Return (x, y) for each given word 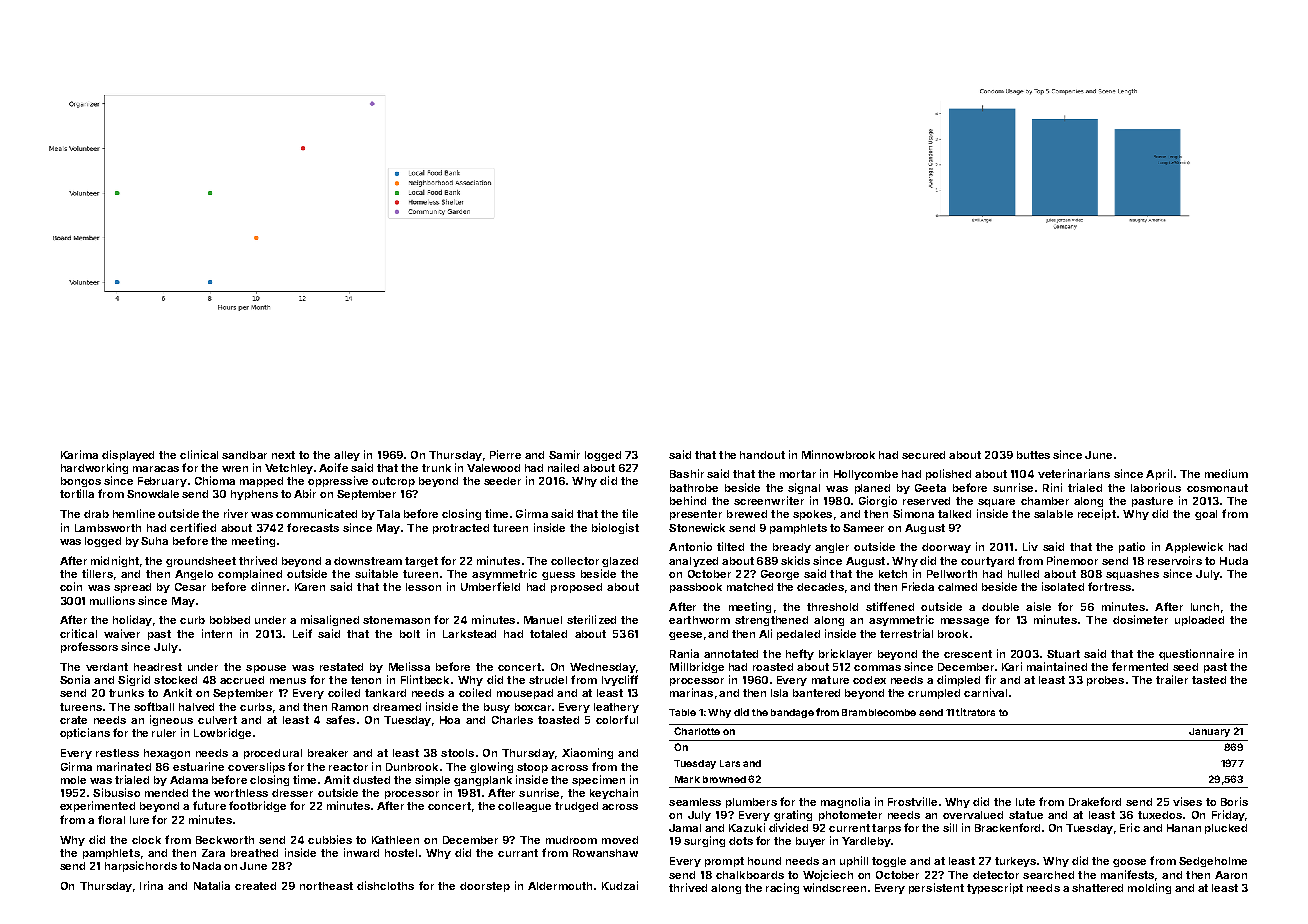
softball (154, 706)
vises (1187, 801)
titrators (975, 712)
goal (1206, 515)
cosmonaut (1217, 488)
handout (762, 455)
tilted (730, 546)
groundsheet (201, 562)
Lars (730, 763)
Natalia (212, 885)
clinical (199, 454)
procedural (273, 754)
